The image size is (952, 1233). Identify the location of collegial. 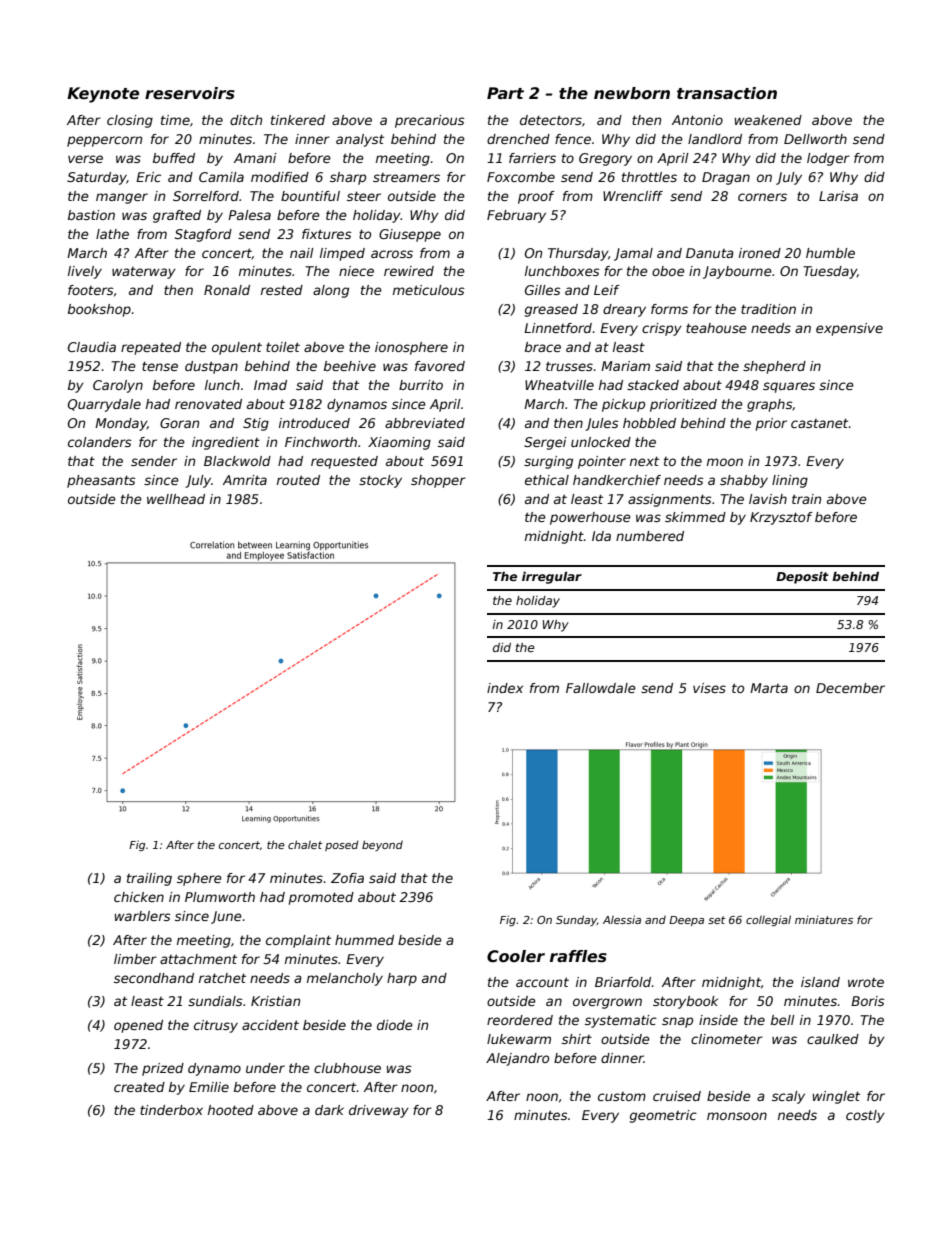
(768, 920).
